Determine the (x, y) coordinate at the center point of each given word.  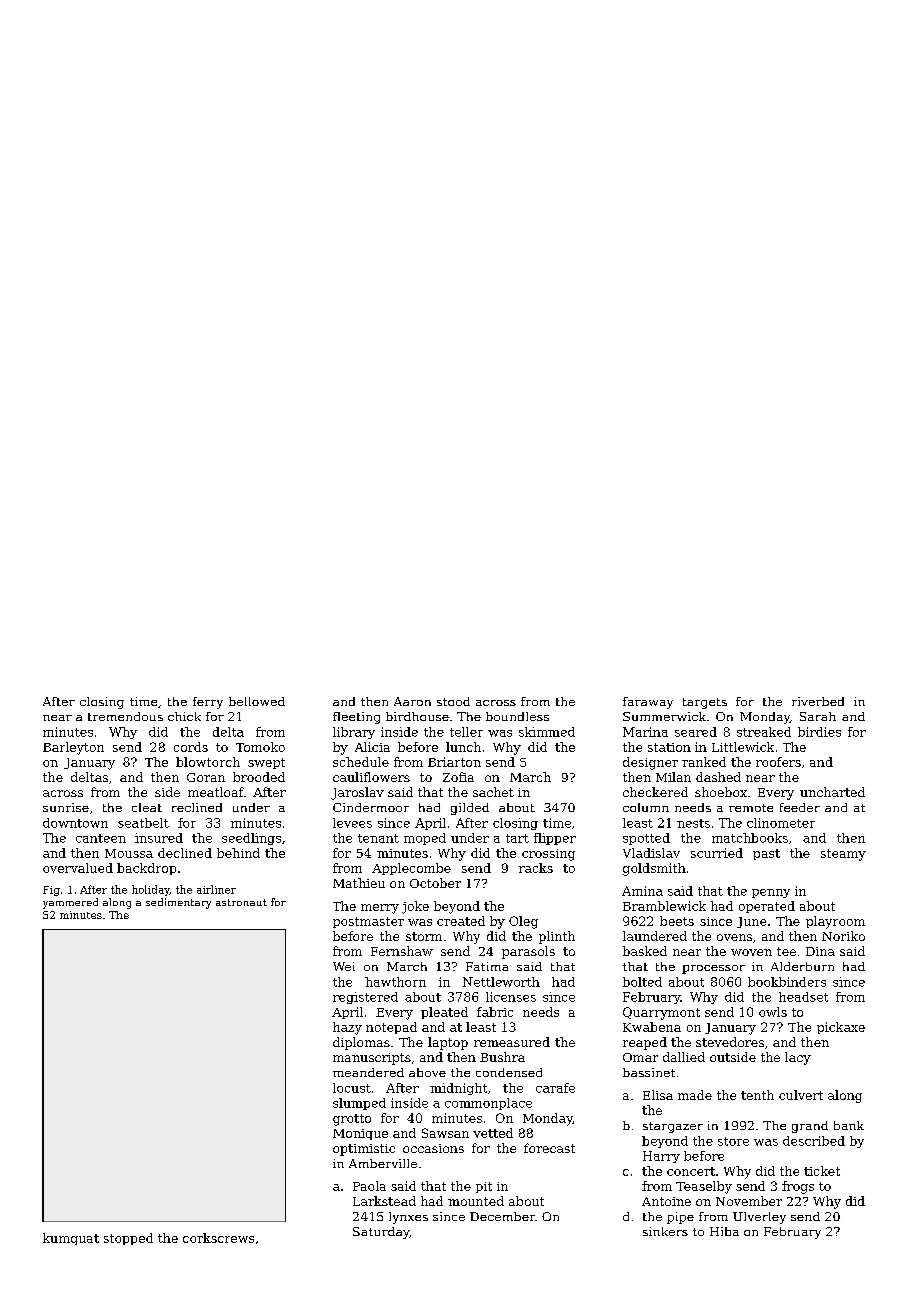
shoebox (721, 792)
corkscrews (218, 1238)
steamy (843, 855)
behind (238, 853)
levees (352, 823)
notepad (391, 1028)
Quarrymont (661, 1013)
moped (425, 839)
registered (365, 998)
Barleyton (73, 748)
